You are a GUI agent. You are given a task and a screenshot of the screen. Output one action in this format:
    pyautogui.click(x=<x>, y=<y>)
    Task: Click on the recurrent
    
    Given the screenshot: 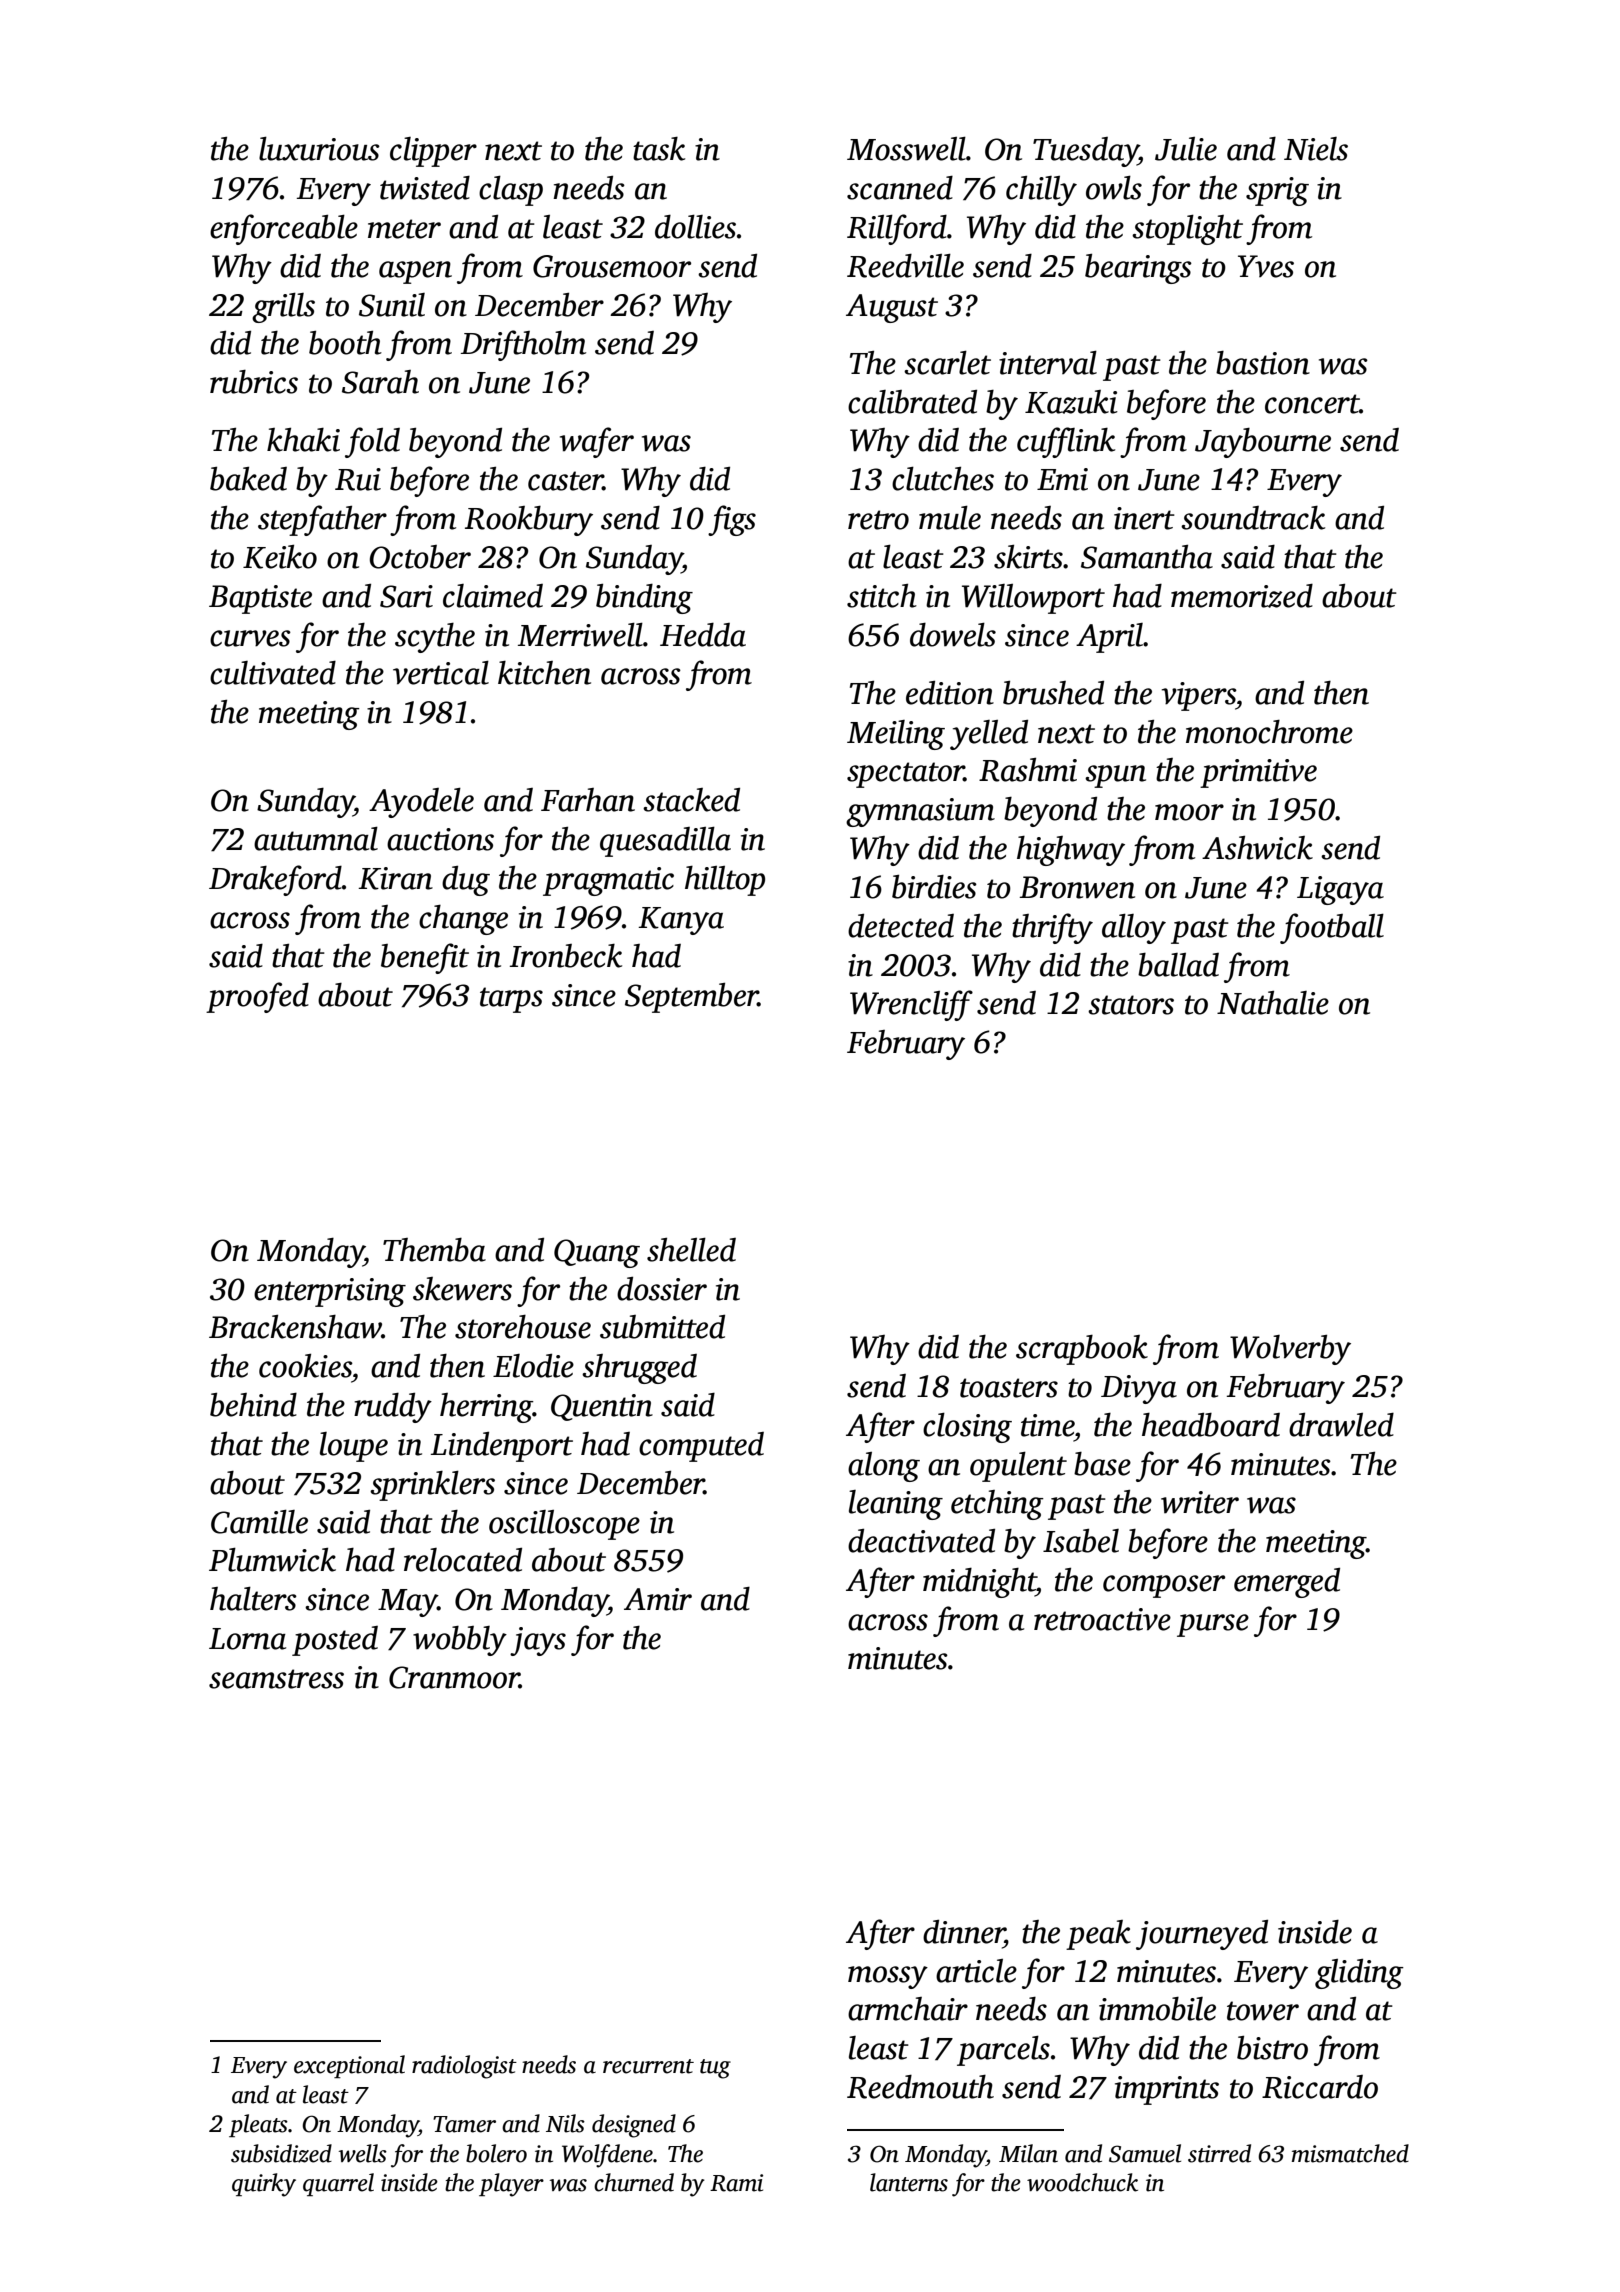 What is the action you would take?
    pyautogui.click(x=648, y=2066)
